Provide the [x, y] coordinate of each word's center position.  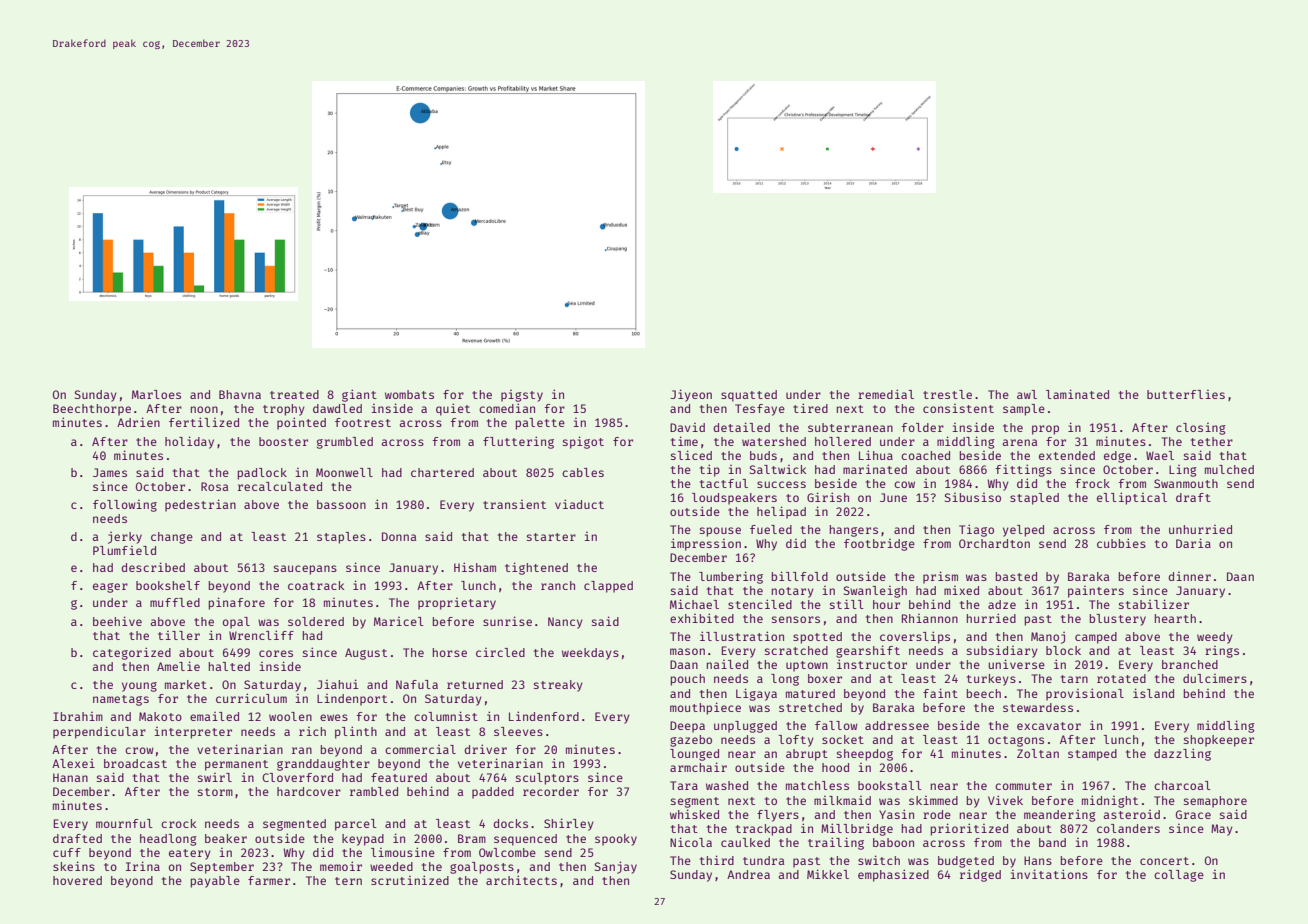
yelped [1023, 531]
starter [551, 537]
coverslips [915, 637]
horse [450, 652]
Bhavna [240, 394]
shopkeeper [1219, 741]
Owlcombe [507, 852]
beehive [117, 621]
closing [1201, 429]
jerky [125, 538]
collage [1179, 876]
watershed [774, 441]
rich [312, 731]
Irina [143, 866]
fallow [836, 725]
